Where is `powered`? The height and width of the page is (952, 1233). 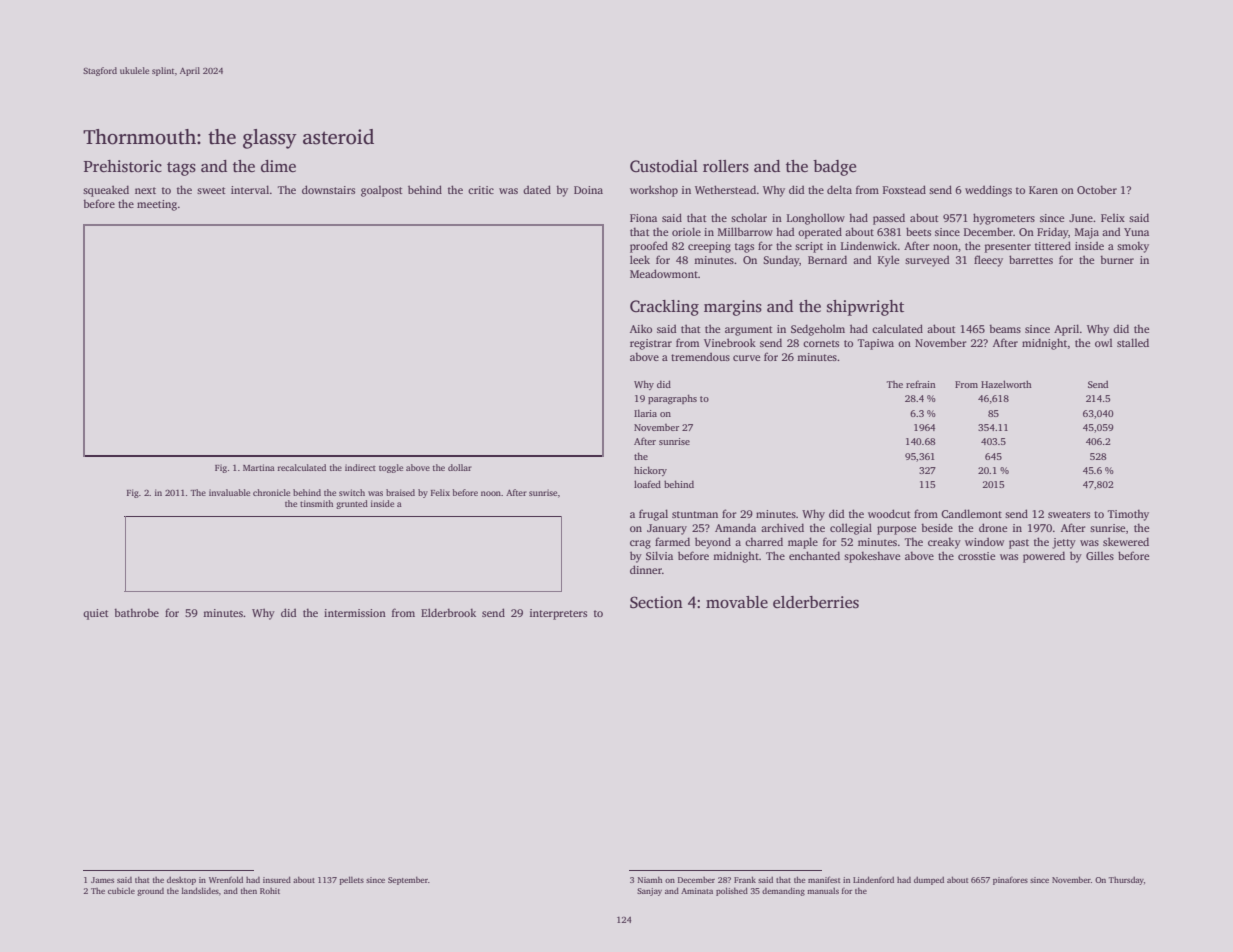
powered is located at coordinates (1044, 557).
